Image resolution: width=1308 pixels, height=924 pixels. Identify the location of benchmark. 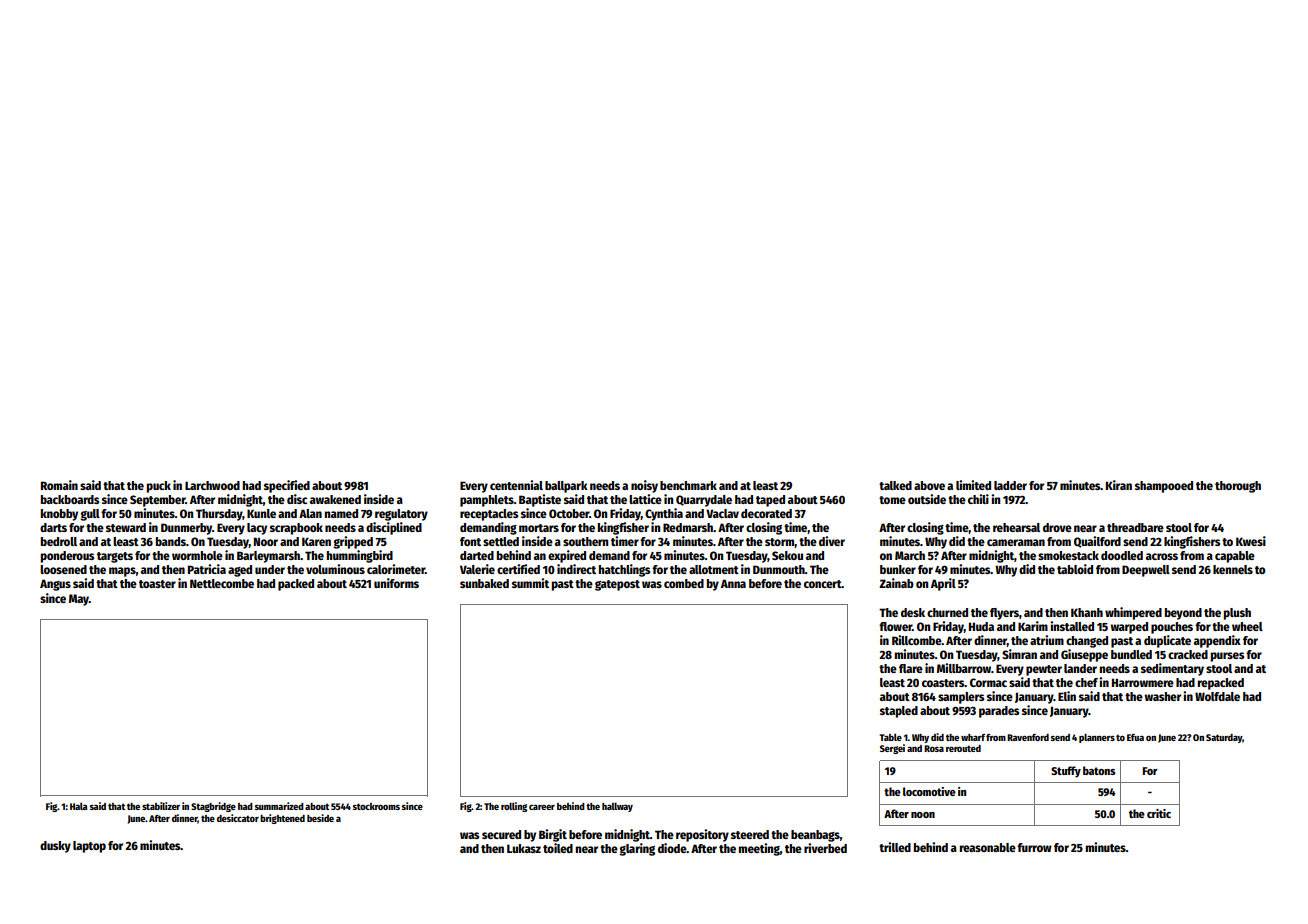
(688, 485).
